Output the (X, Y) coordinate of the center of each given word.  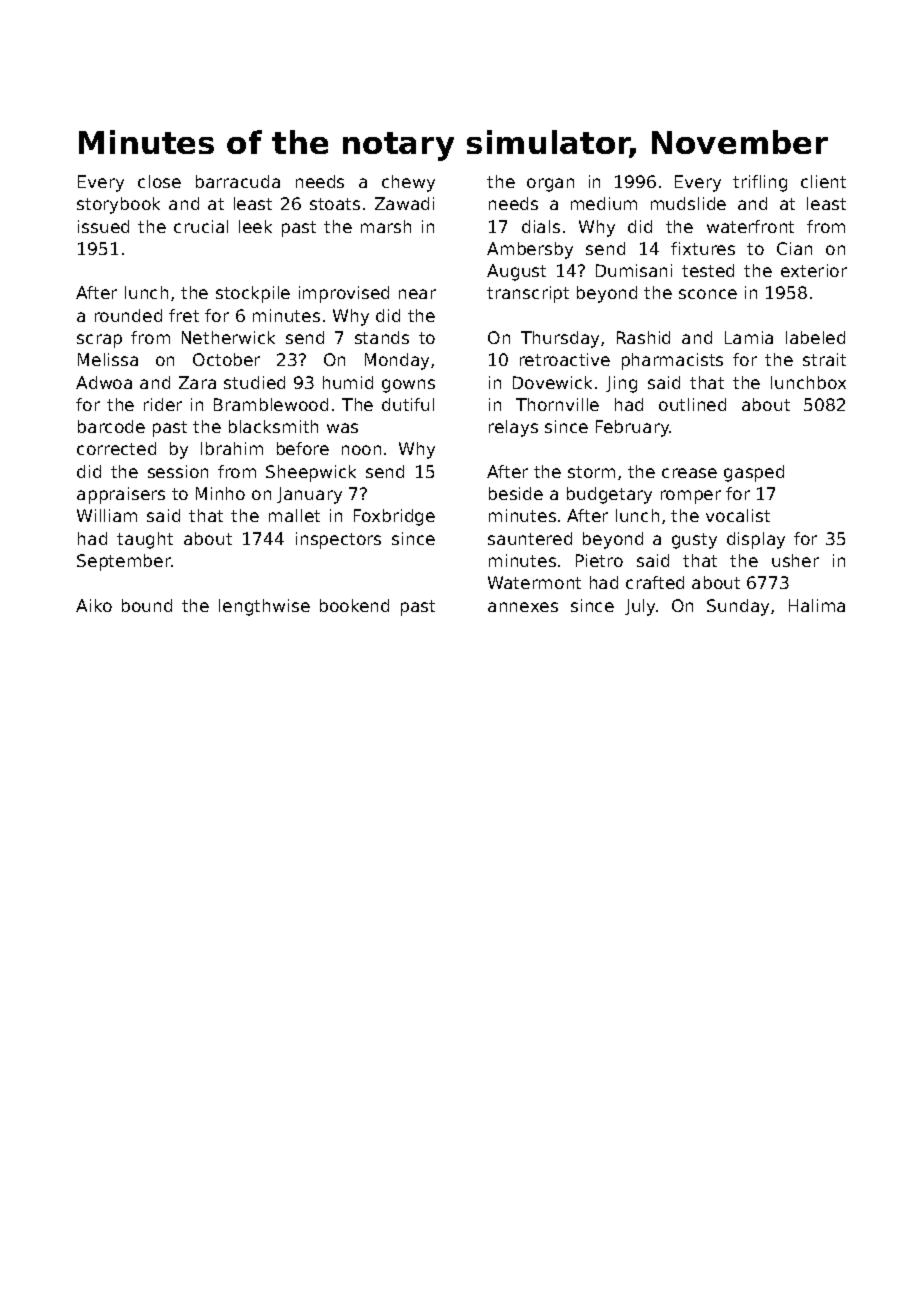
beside (516, 493)
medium (604, 203)
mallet (294, 515)
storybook (118, 205)
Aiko (94, 605)
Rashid (643, 337)
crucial (201, 226)
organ (550, 185)
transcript (528, 294)
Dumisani (634, 270)
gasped (754, 473)
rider (163, 404)
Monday (397, 361)
